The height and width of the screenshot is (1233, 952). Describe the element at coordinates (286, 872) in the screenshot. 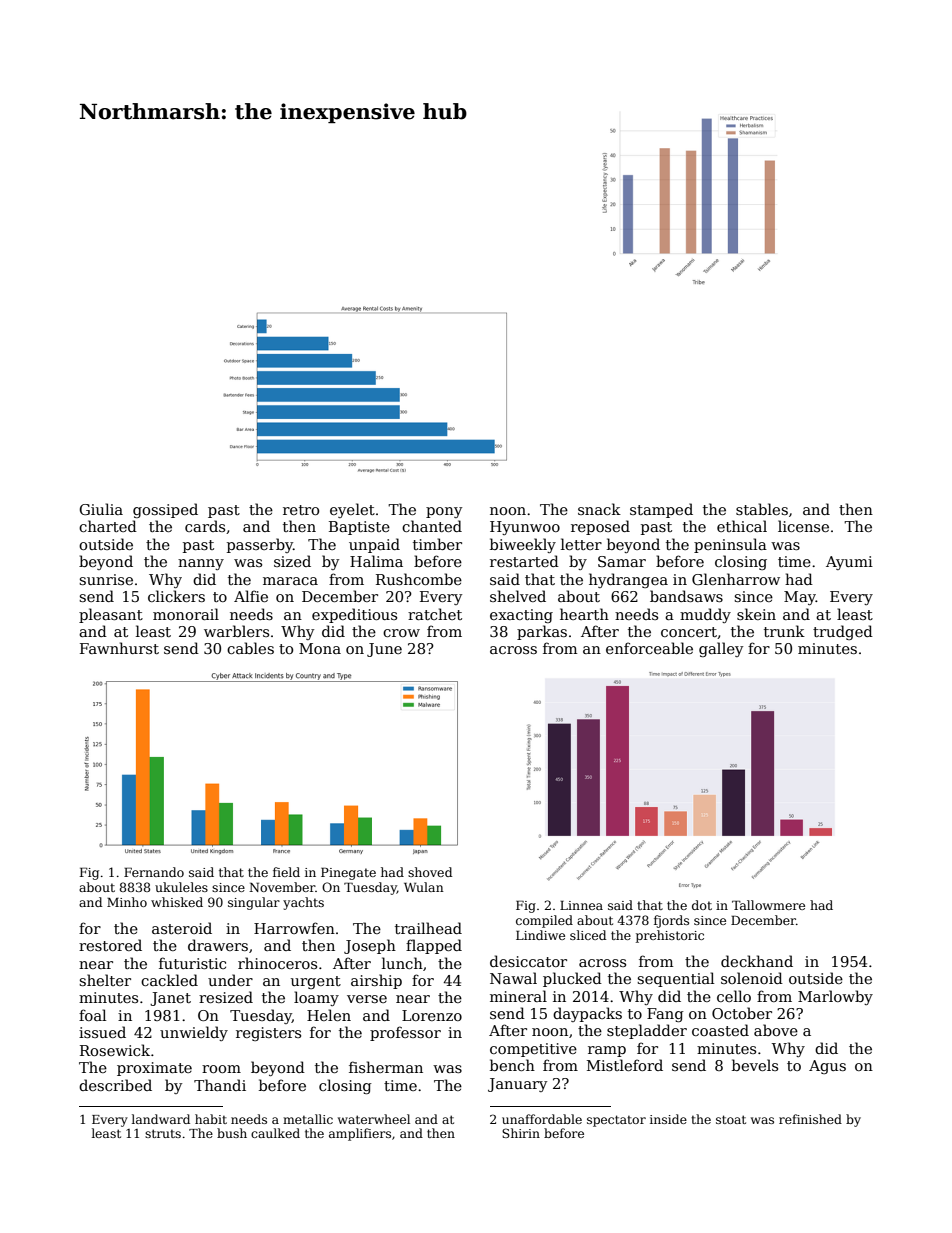

I see `field` at that location.
